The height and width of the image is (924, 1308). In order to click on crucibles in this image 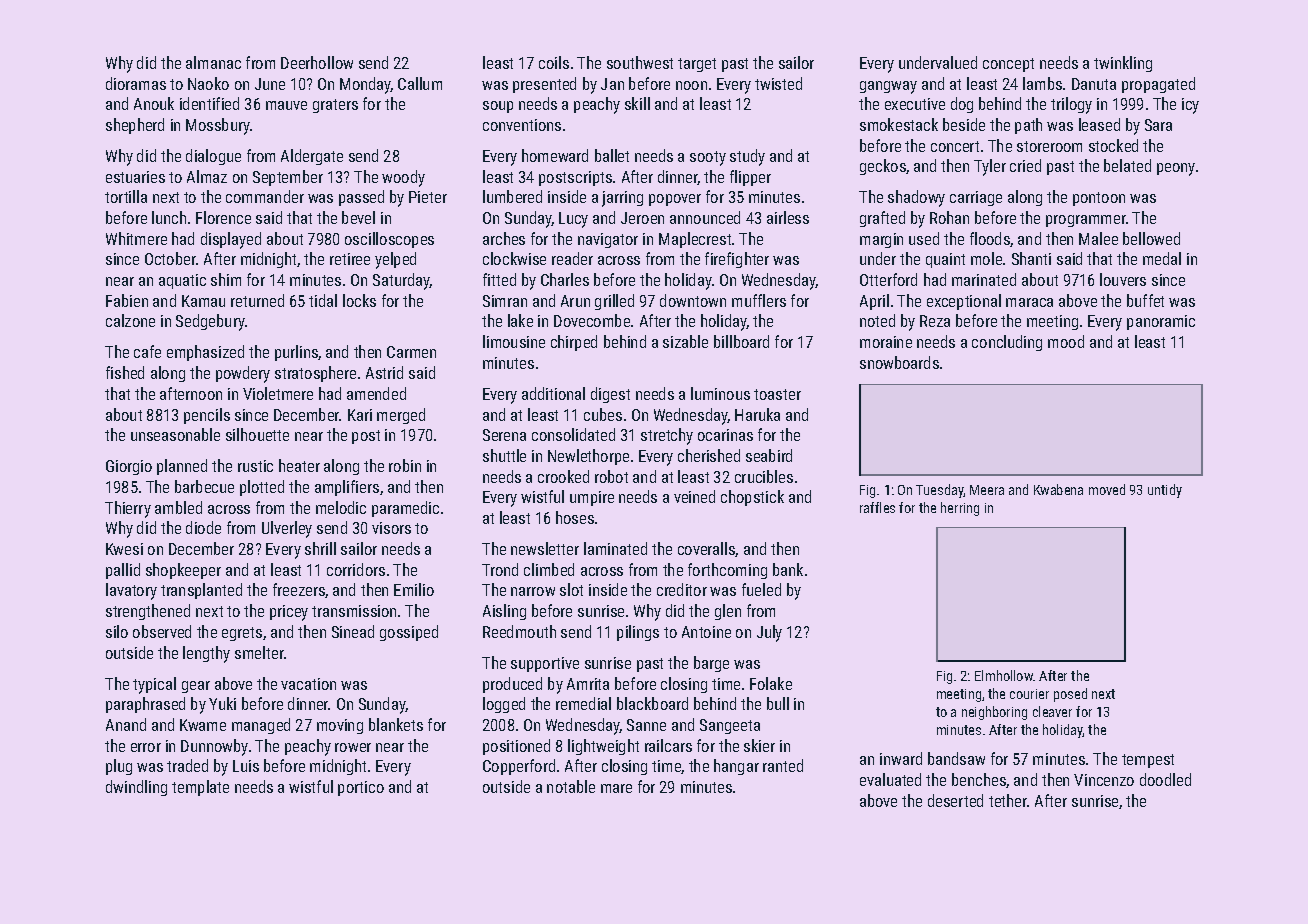, I will do `click(764, 476)`.
